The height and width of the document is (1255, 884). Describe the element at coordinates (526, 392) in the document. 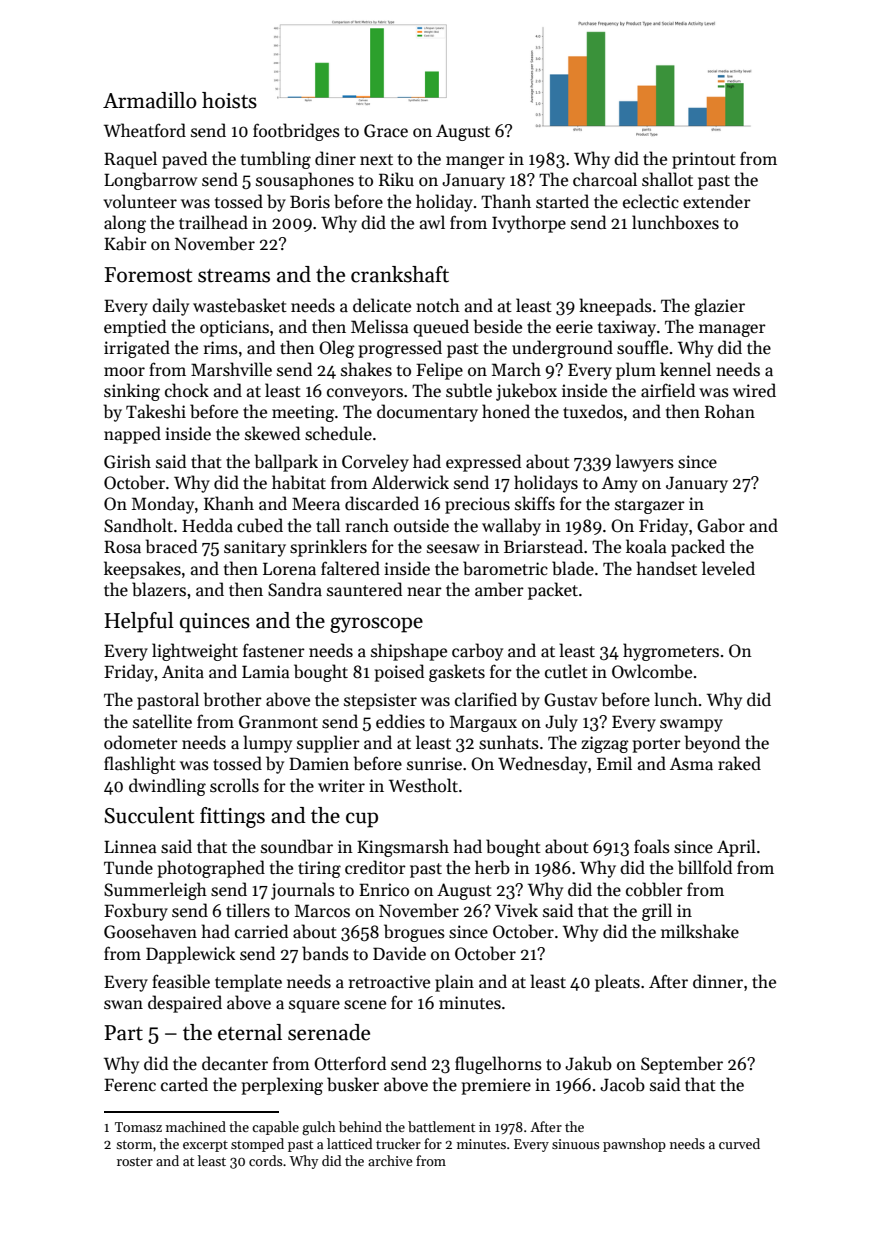

I see `jukebox` at that location.
